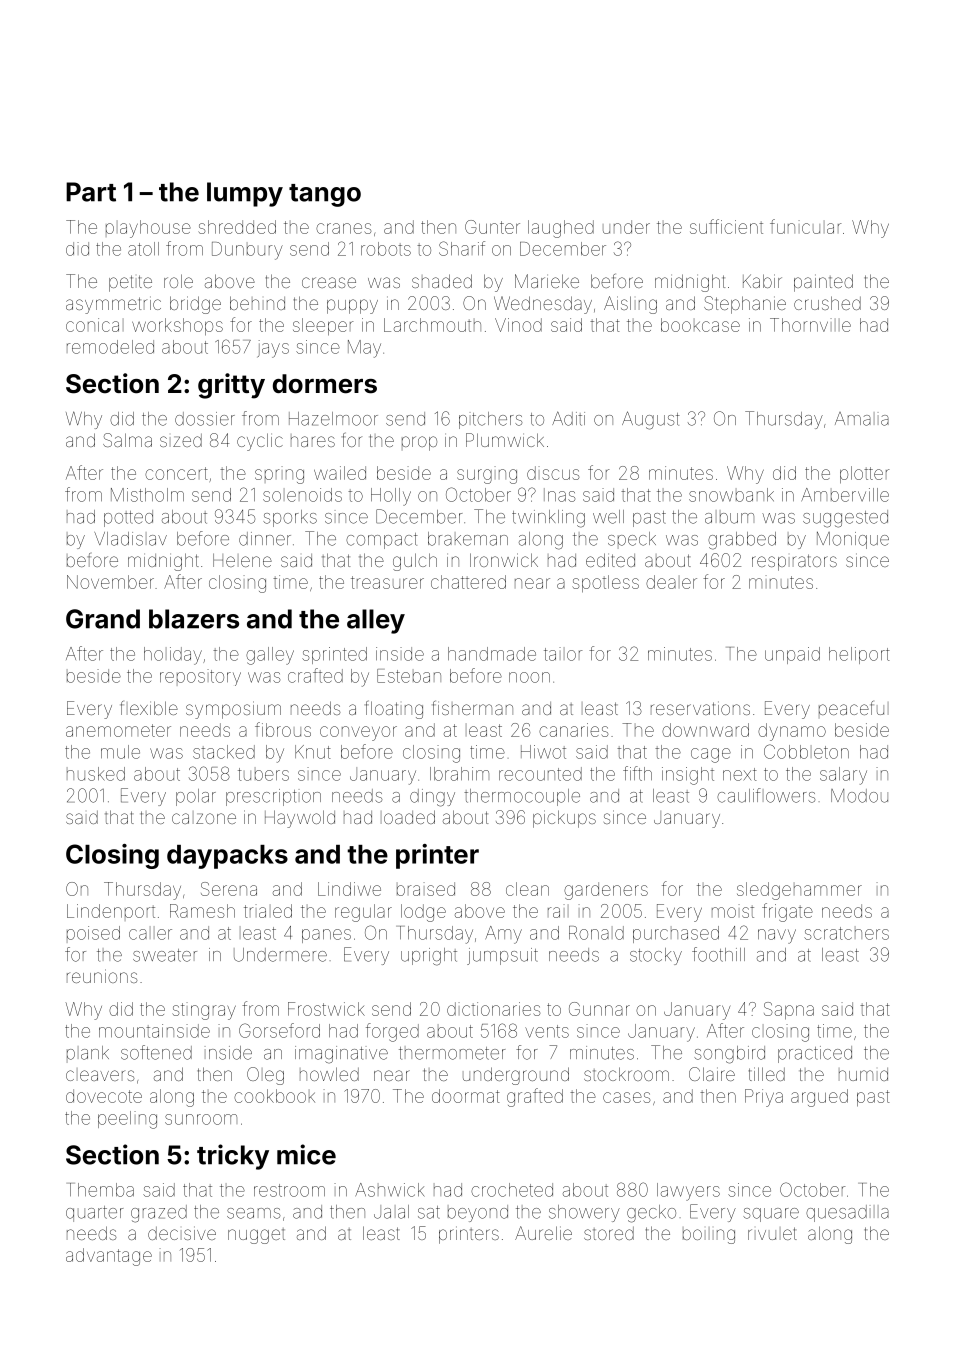 The height and width of the page is (1355, 955). What do you see at coordinates (289, 1190) in the page?
I see `restroom` at bounding box center [289, 1190].
